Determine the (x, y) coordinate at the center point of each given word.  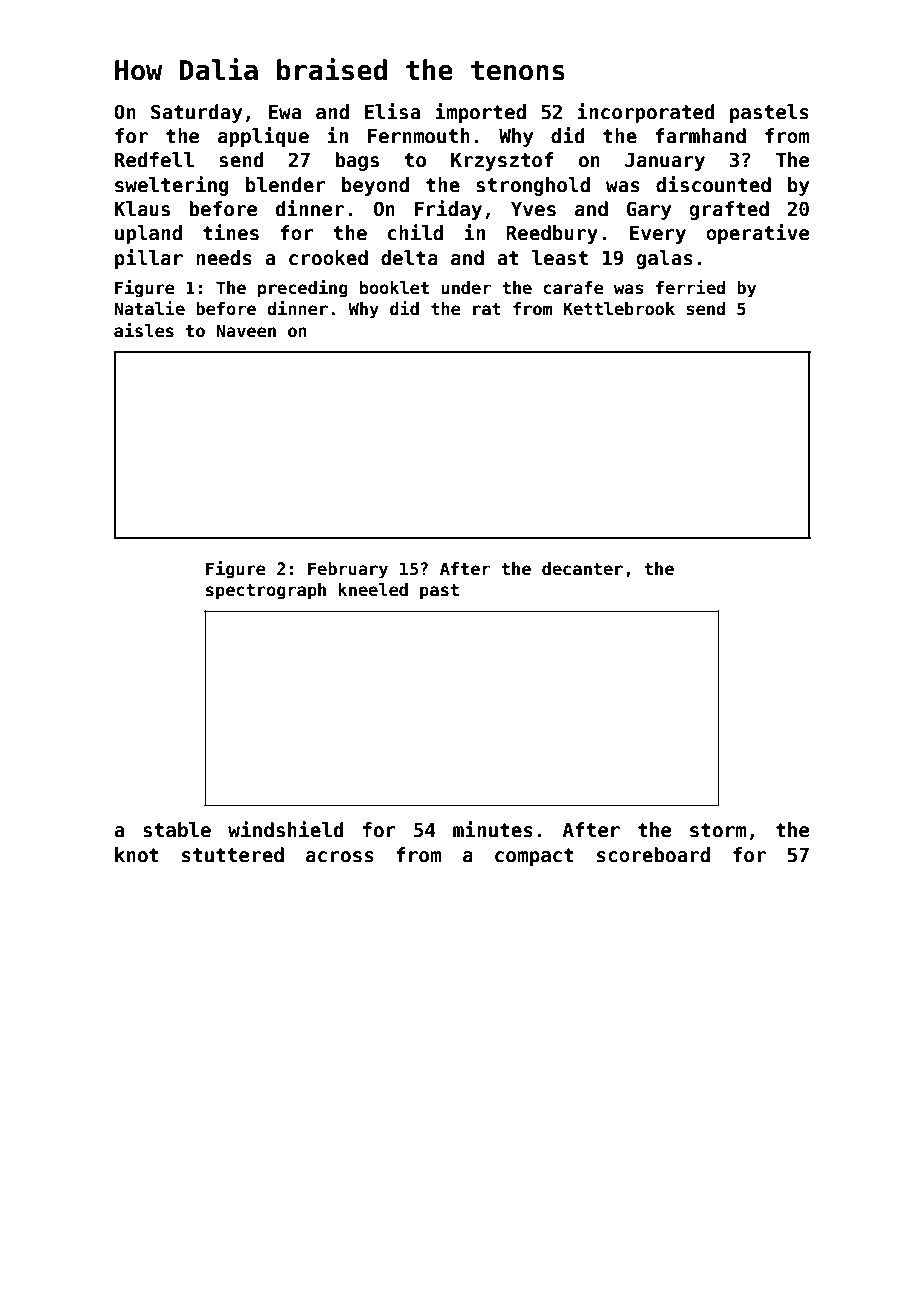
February (348, 570)
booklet (394, 288)
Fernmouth (419, 136)
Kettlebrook (619, 309)
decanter (582, 569)
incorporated (646, 113)
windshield (286, 829)
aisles (144, 330)
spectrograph (266, 591)
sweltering (172, 186)
